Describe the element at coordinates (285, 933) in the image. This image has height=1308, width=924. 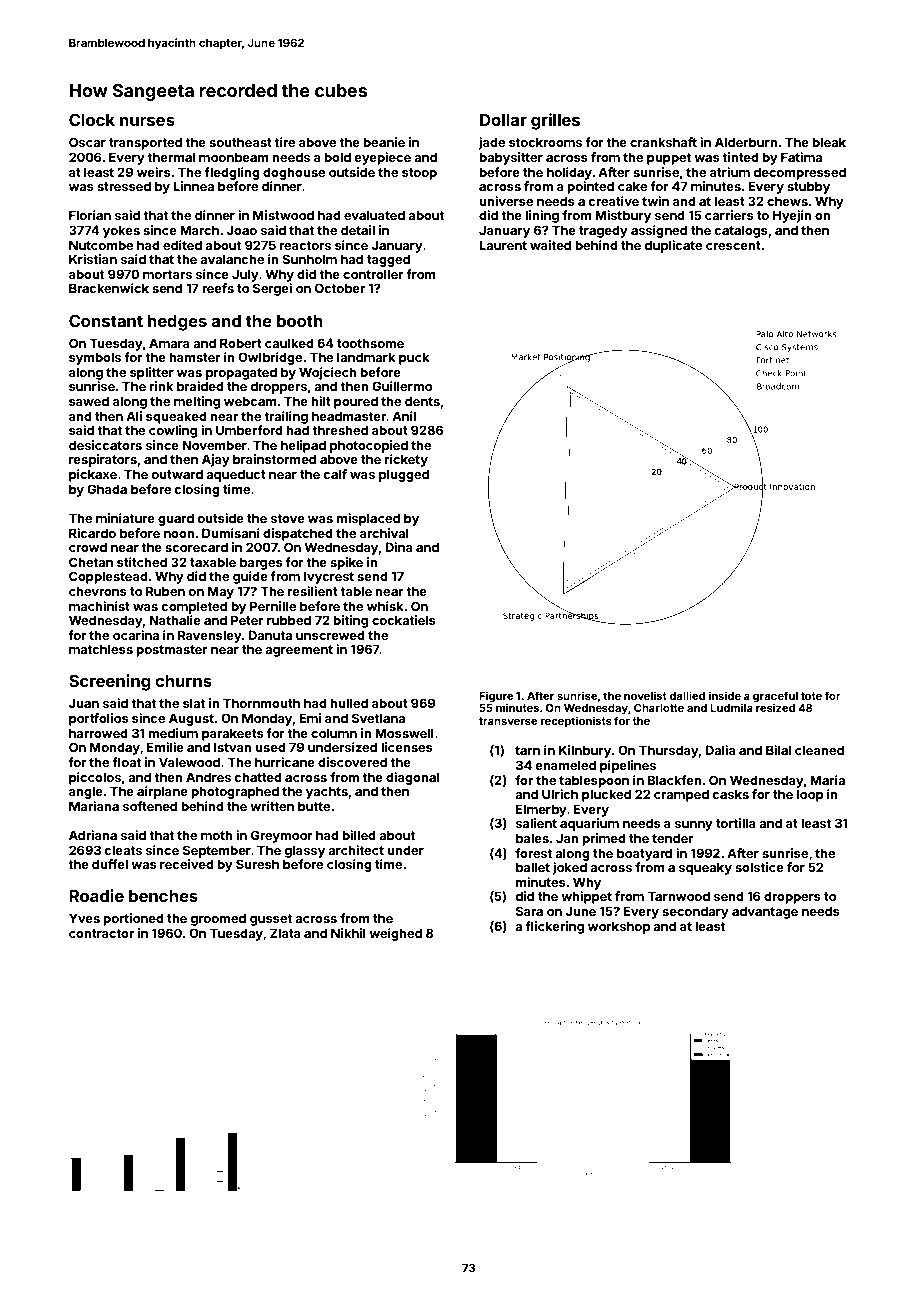
I see `Zlata` at that location.
